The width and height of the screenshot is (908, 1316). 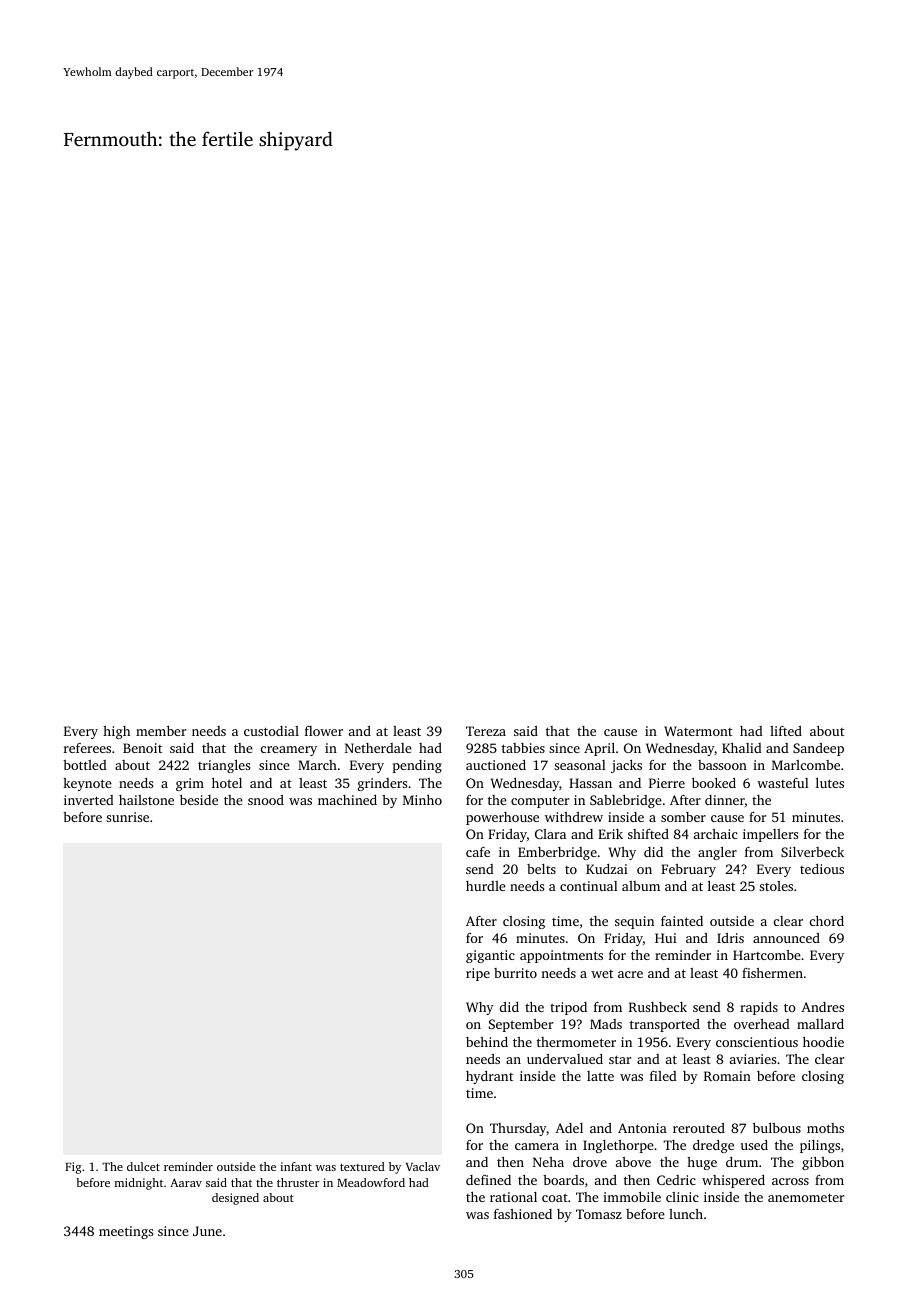 What do you see at coordinates (730, 938) in the screenshot?
I see `Idris` at bounding box center [730, 938].
